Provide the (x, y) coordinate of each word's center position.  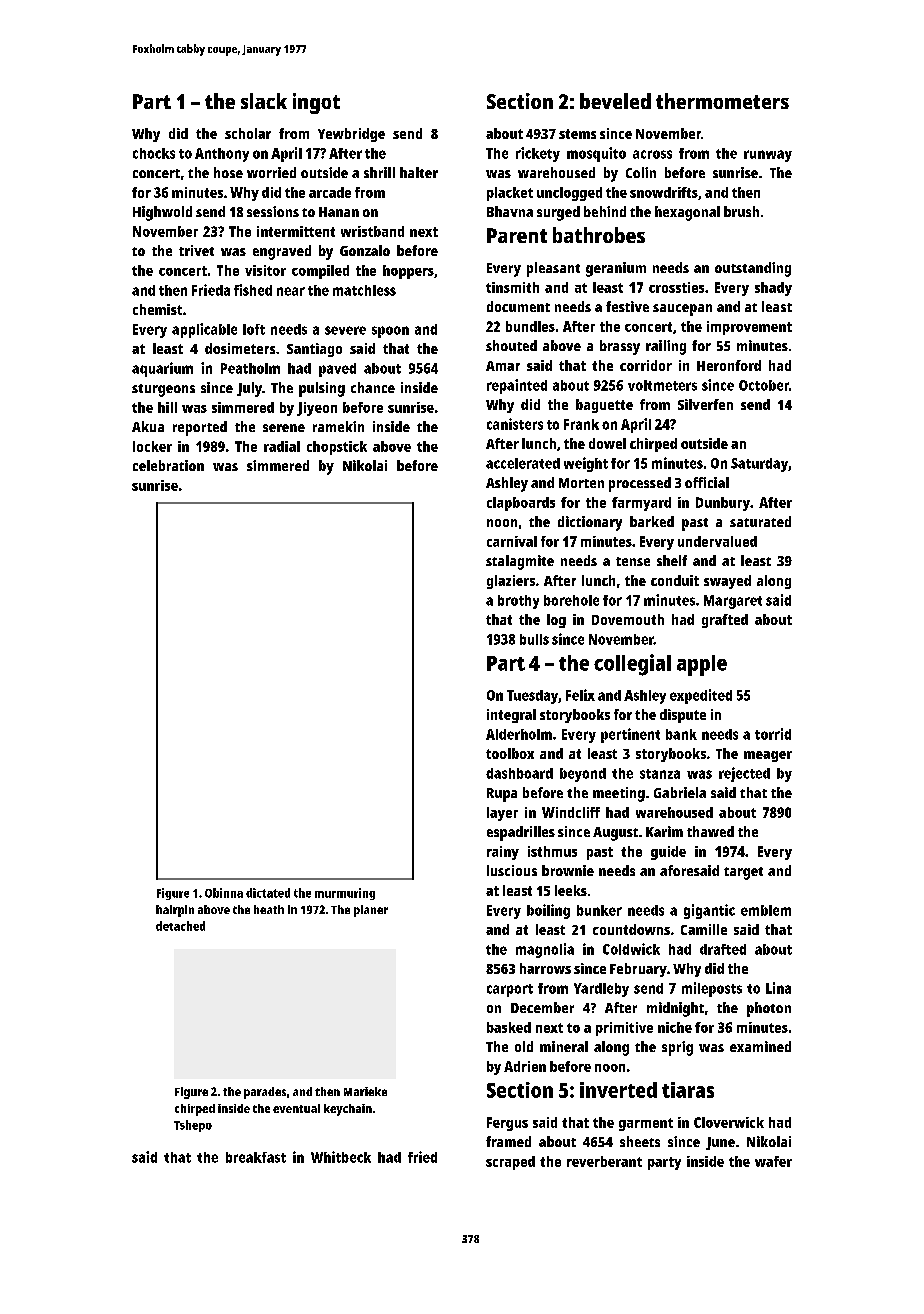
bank (681, 734)
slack (264, 101)
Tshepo (193, 1126)
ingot (316, 103)
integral (511, 716)
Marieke (365, 1091)
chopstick (337, 448)
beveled (615, 101)
